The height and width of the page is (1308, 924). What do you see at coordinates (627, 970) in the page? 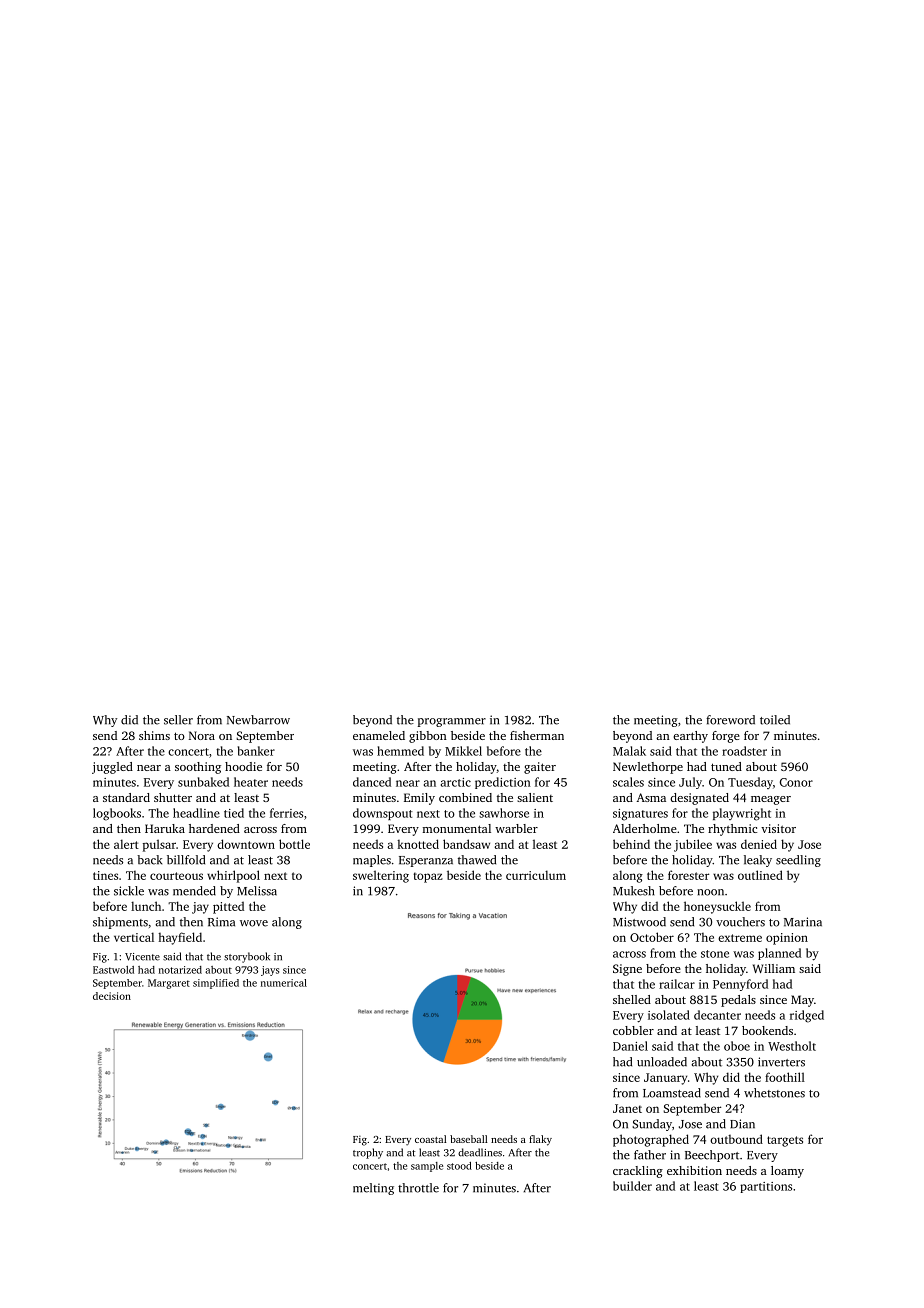
I see `Signe` at bounding box center [627, 970].
